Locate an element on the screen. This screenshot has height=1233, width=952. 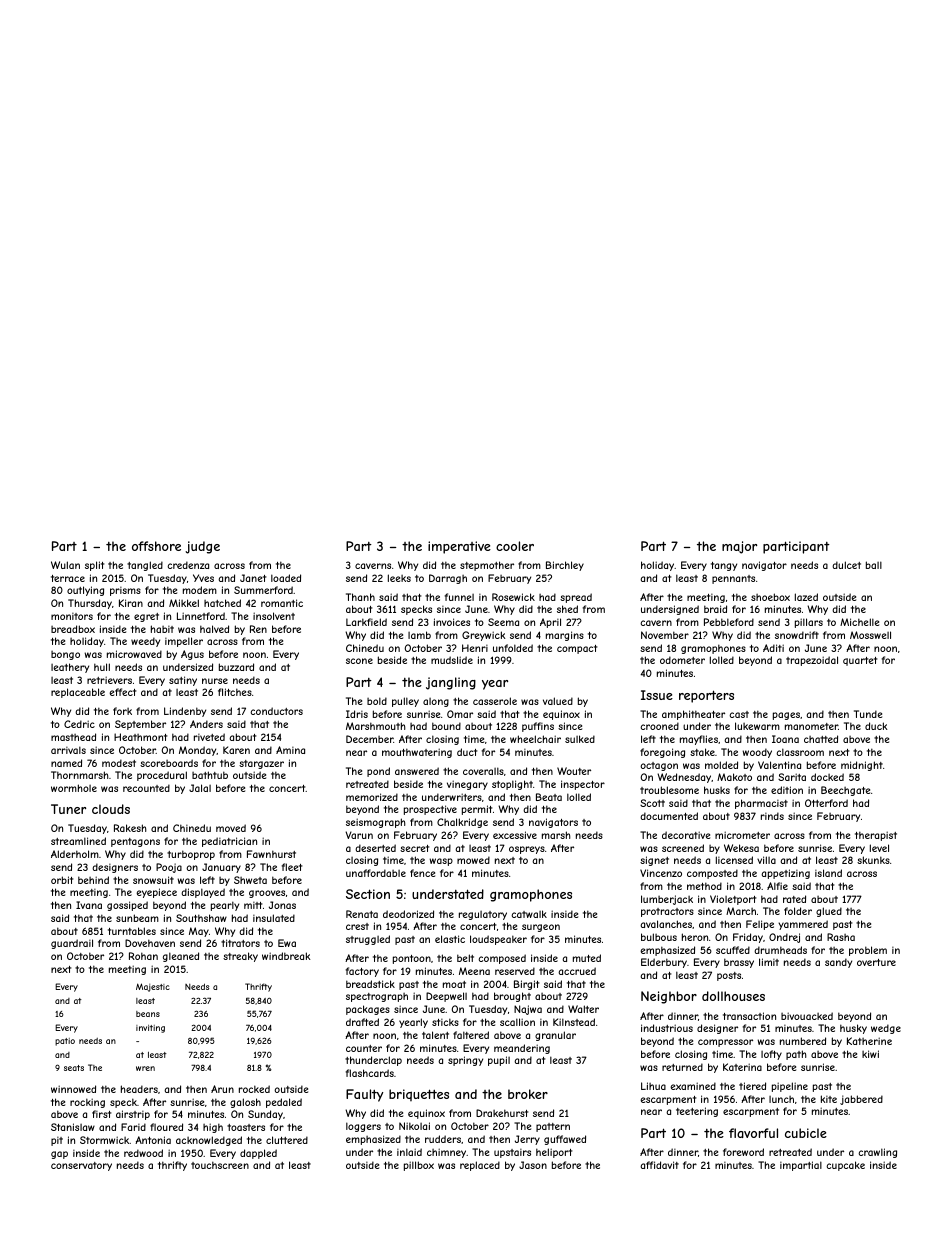
major is located at coordinates (739, 547).
